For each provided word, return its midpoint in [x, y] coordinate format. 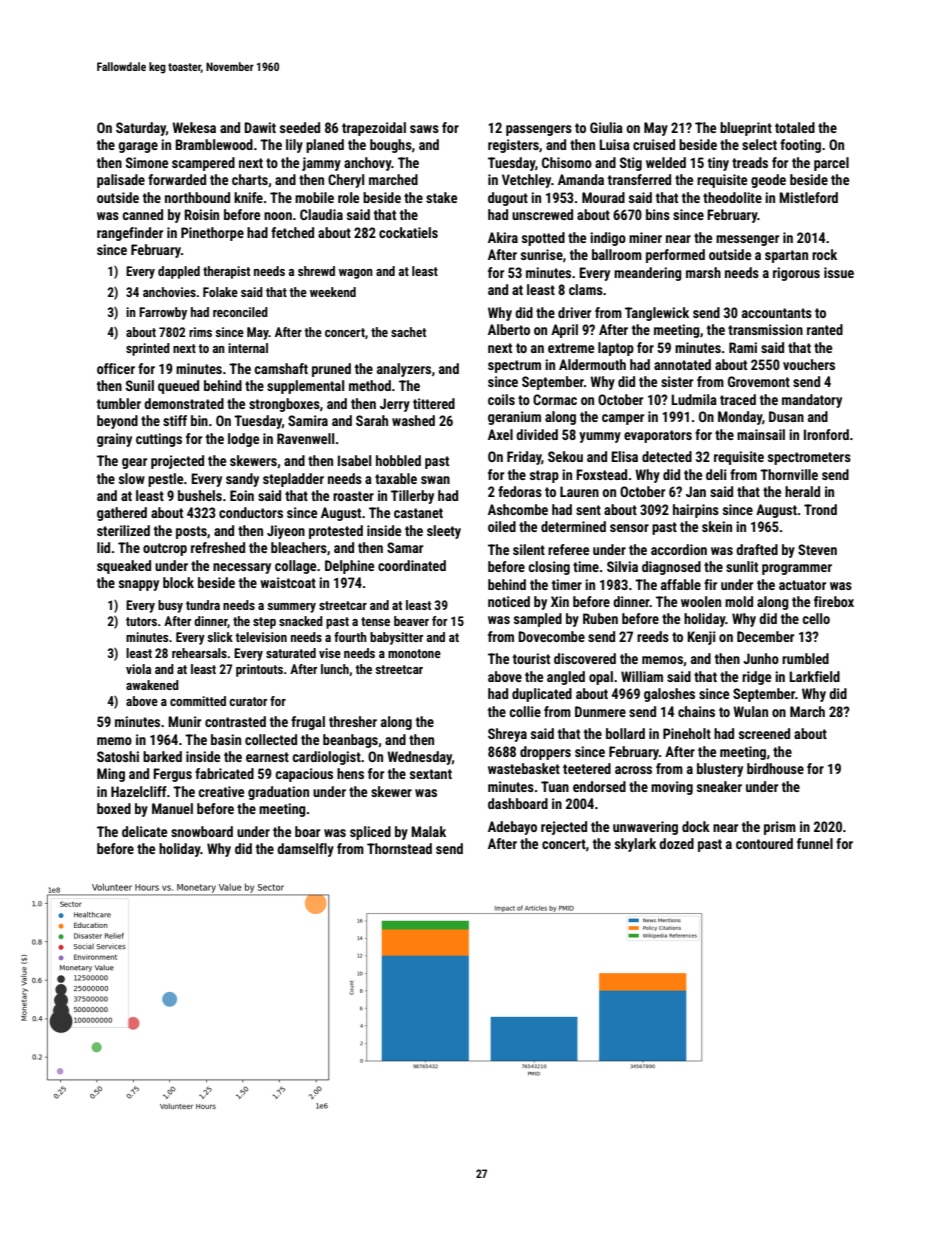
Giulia [606, 127]
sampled [538, 620]
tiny [718, 164]
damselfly [305, 850]
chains [696, 711]
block [178, 582]
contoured [764, 843]
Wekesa [194, 127]
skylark [635, 845]
